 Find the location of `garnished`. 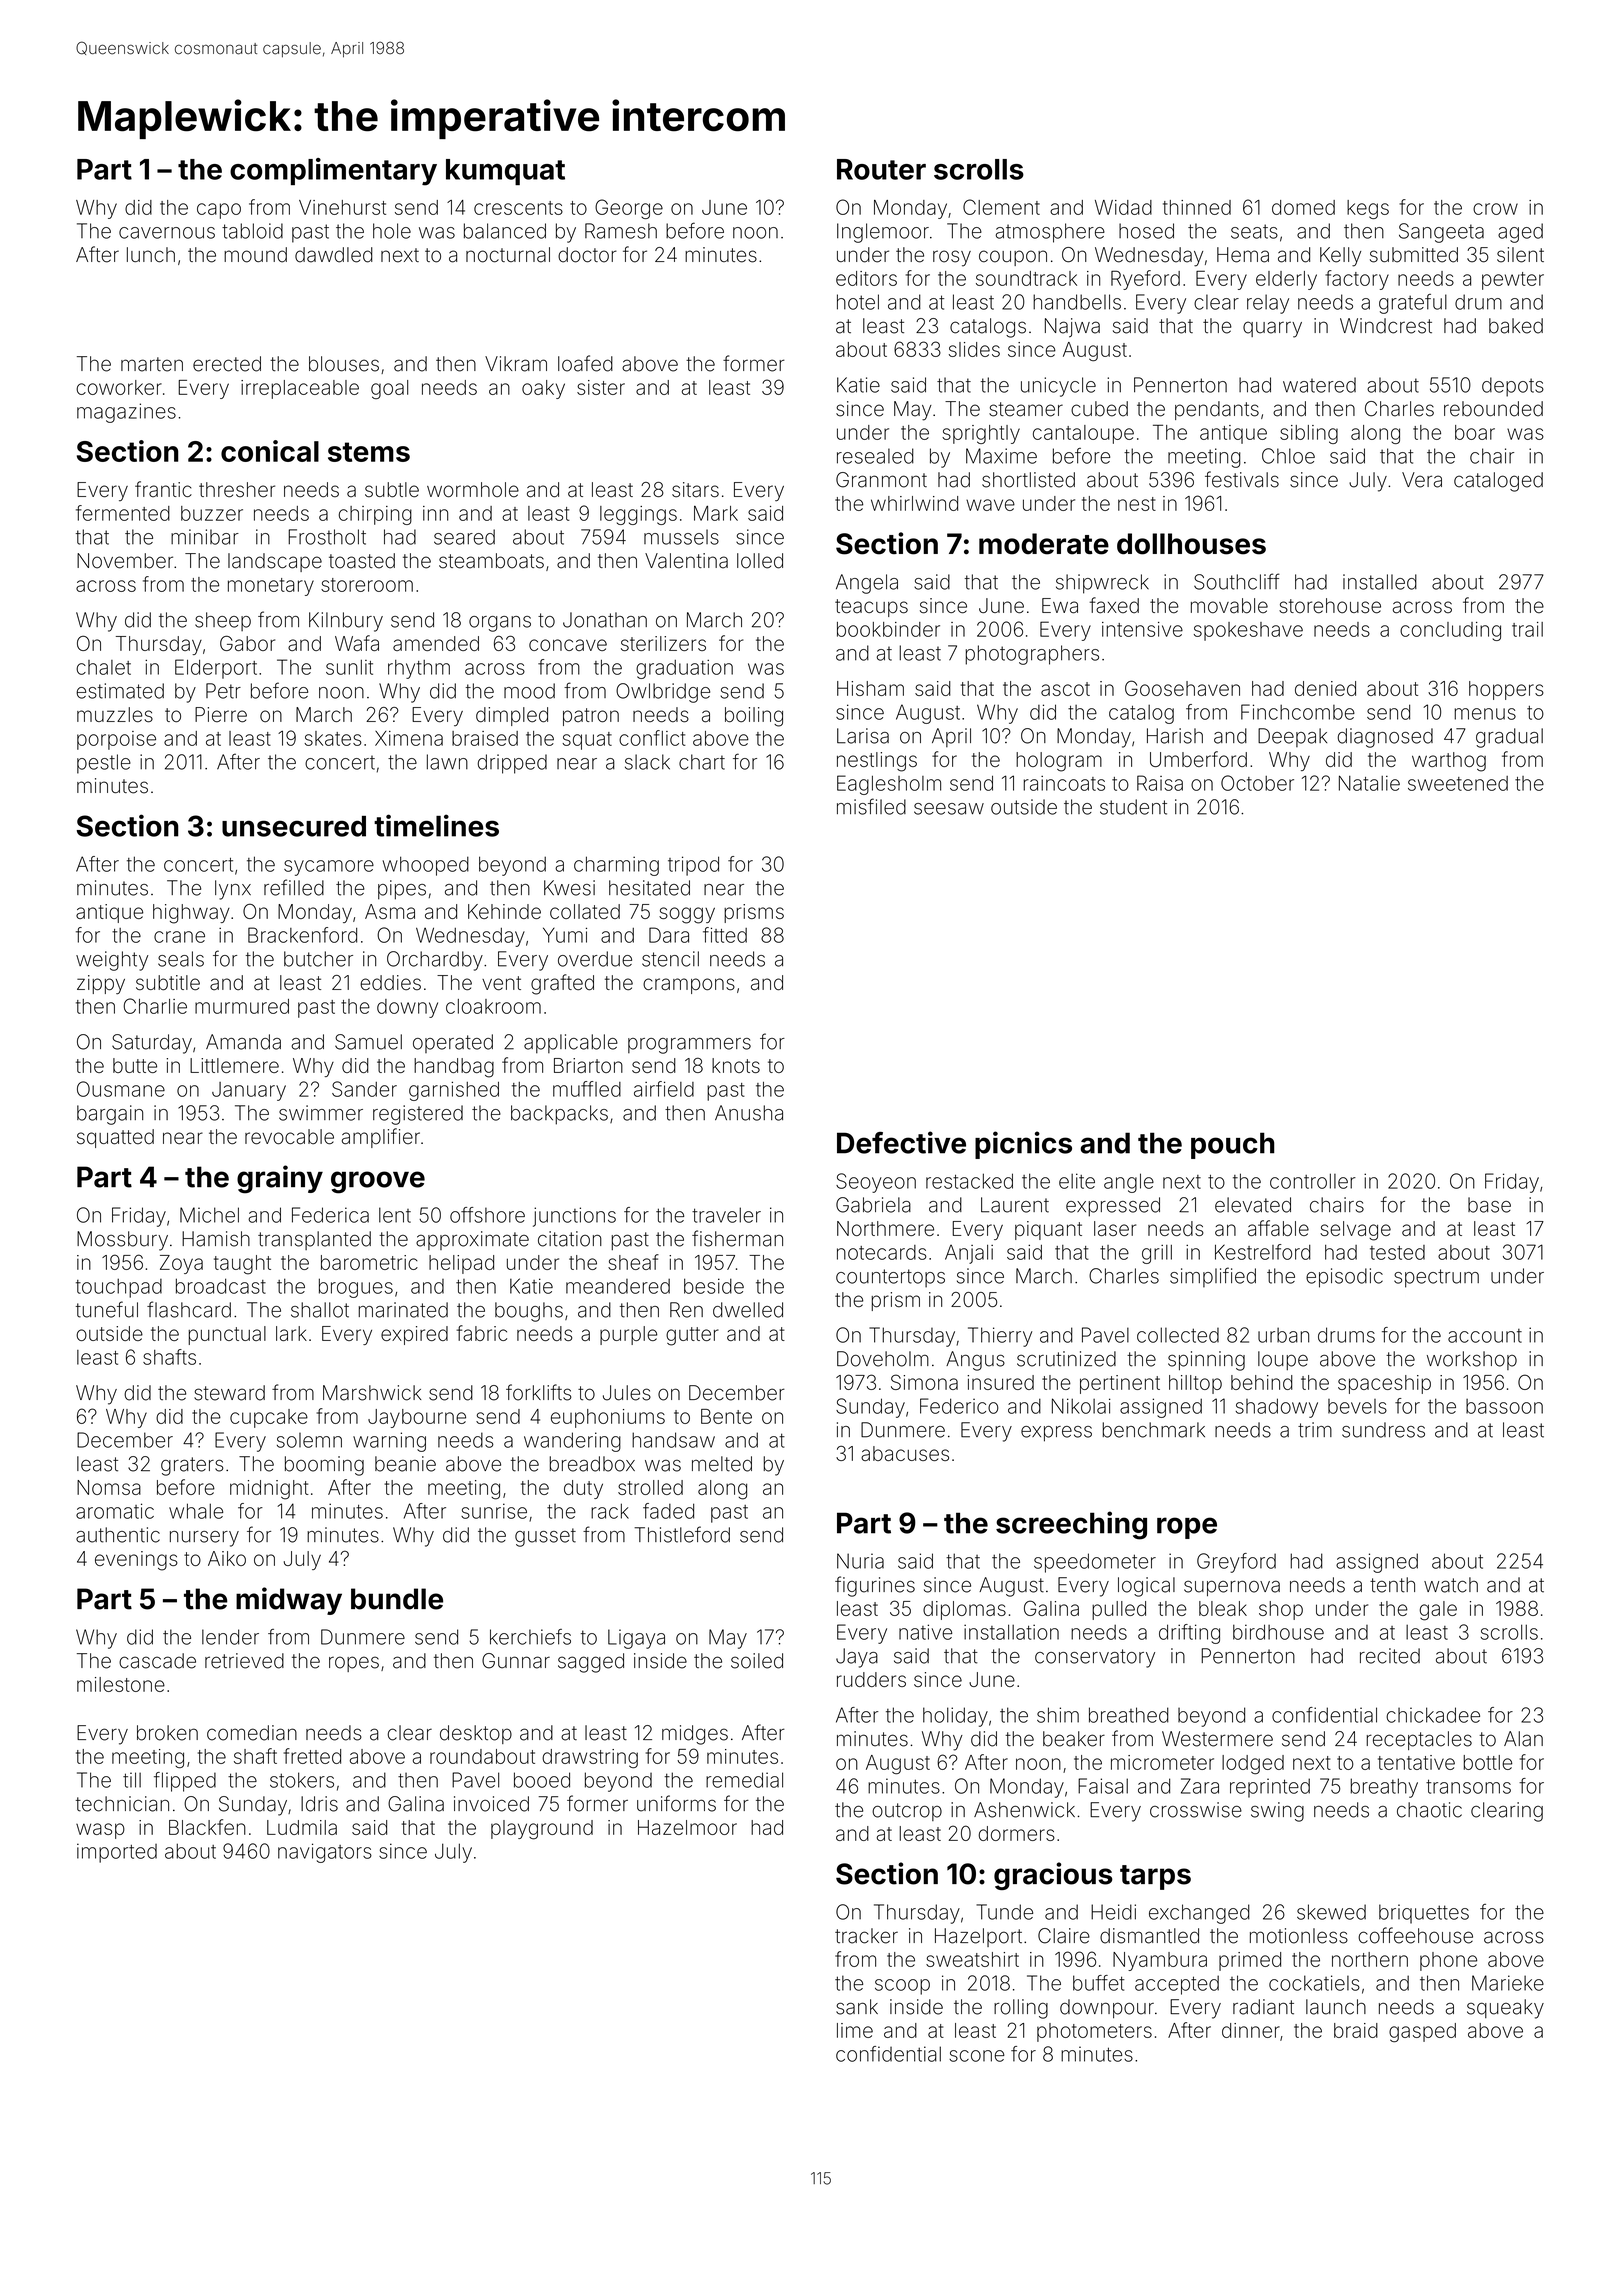

garnished is located at coordinates (454, 1091).
